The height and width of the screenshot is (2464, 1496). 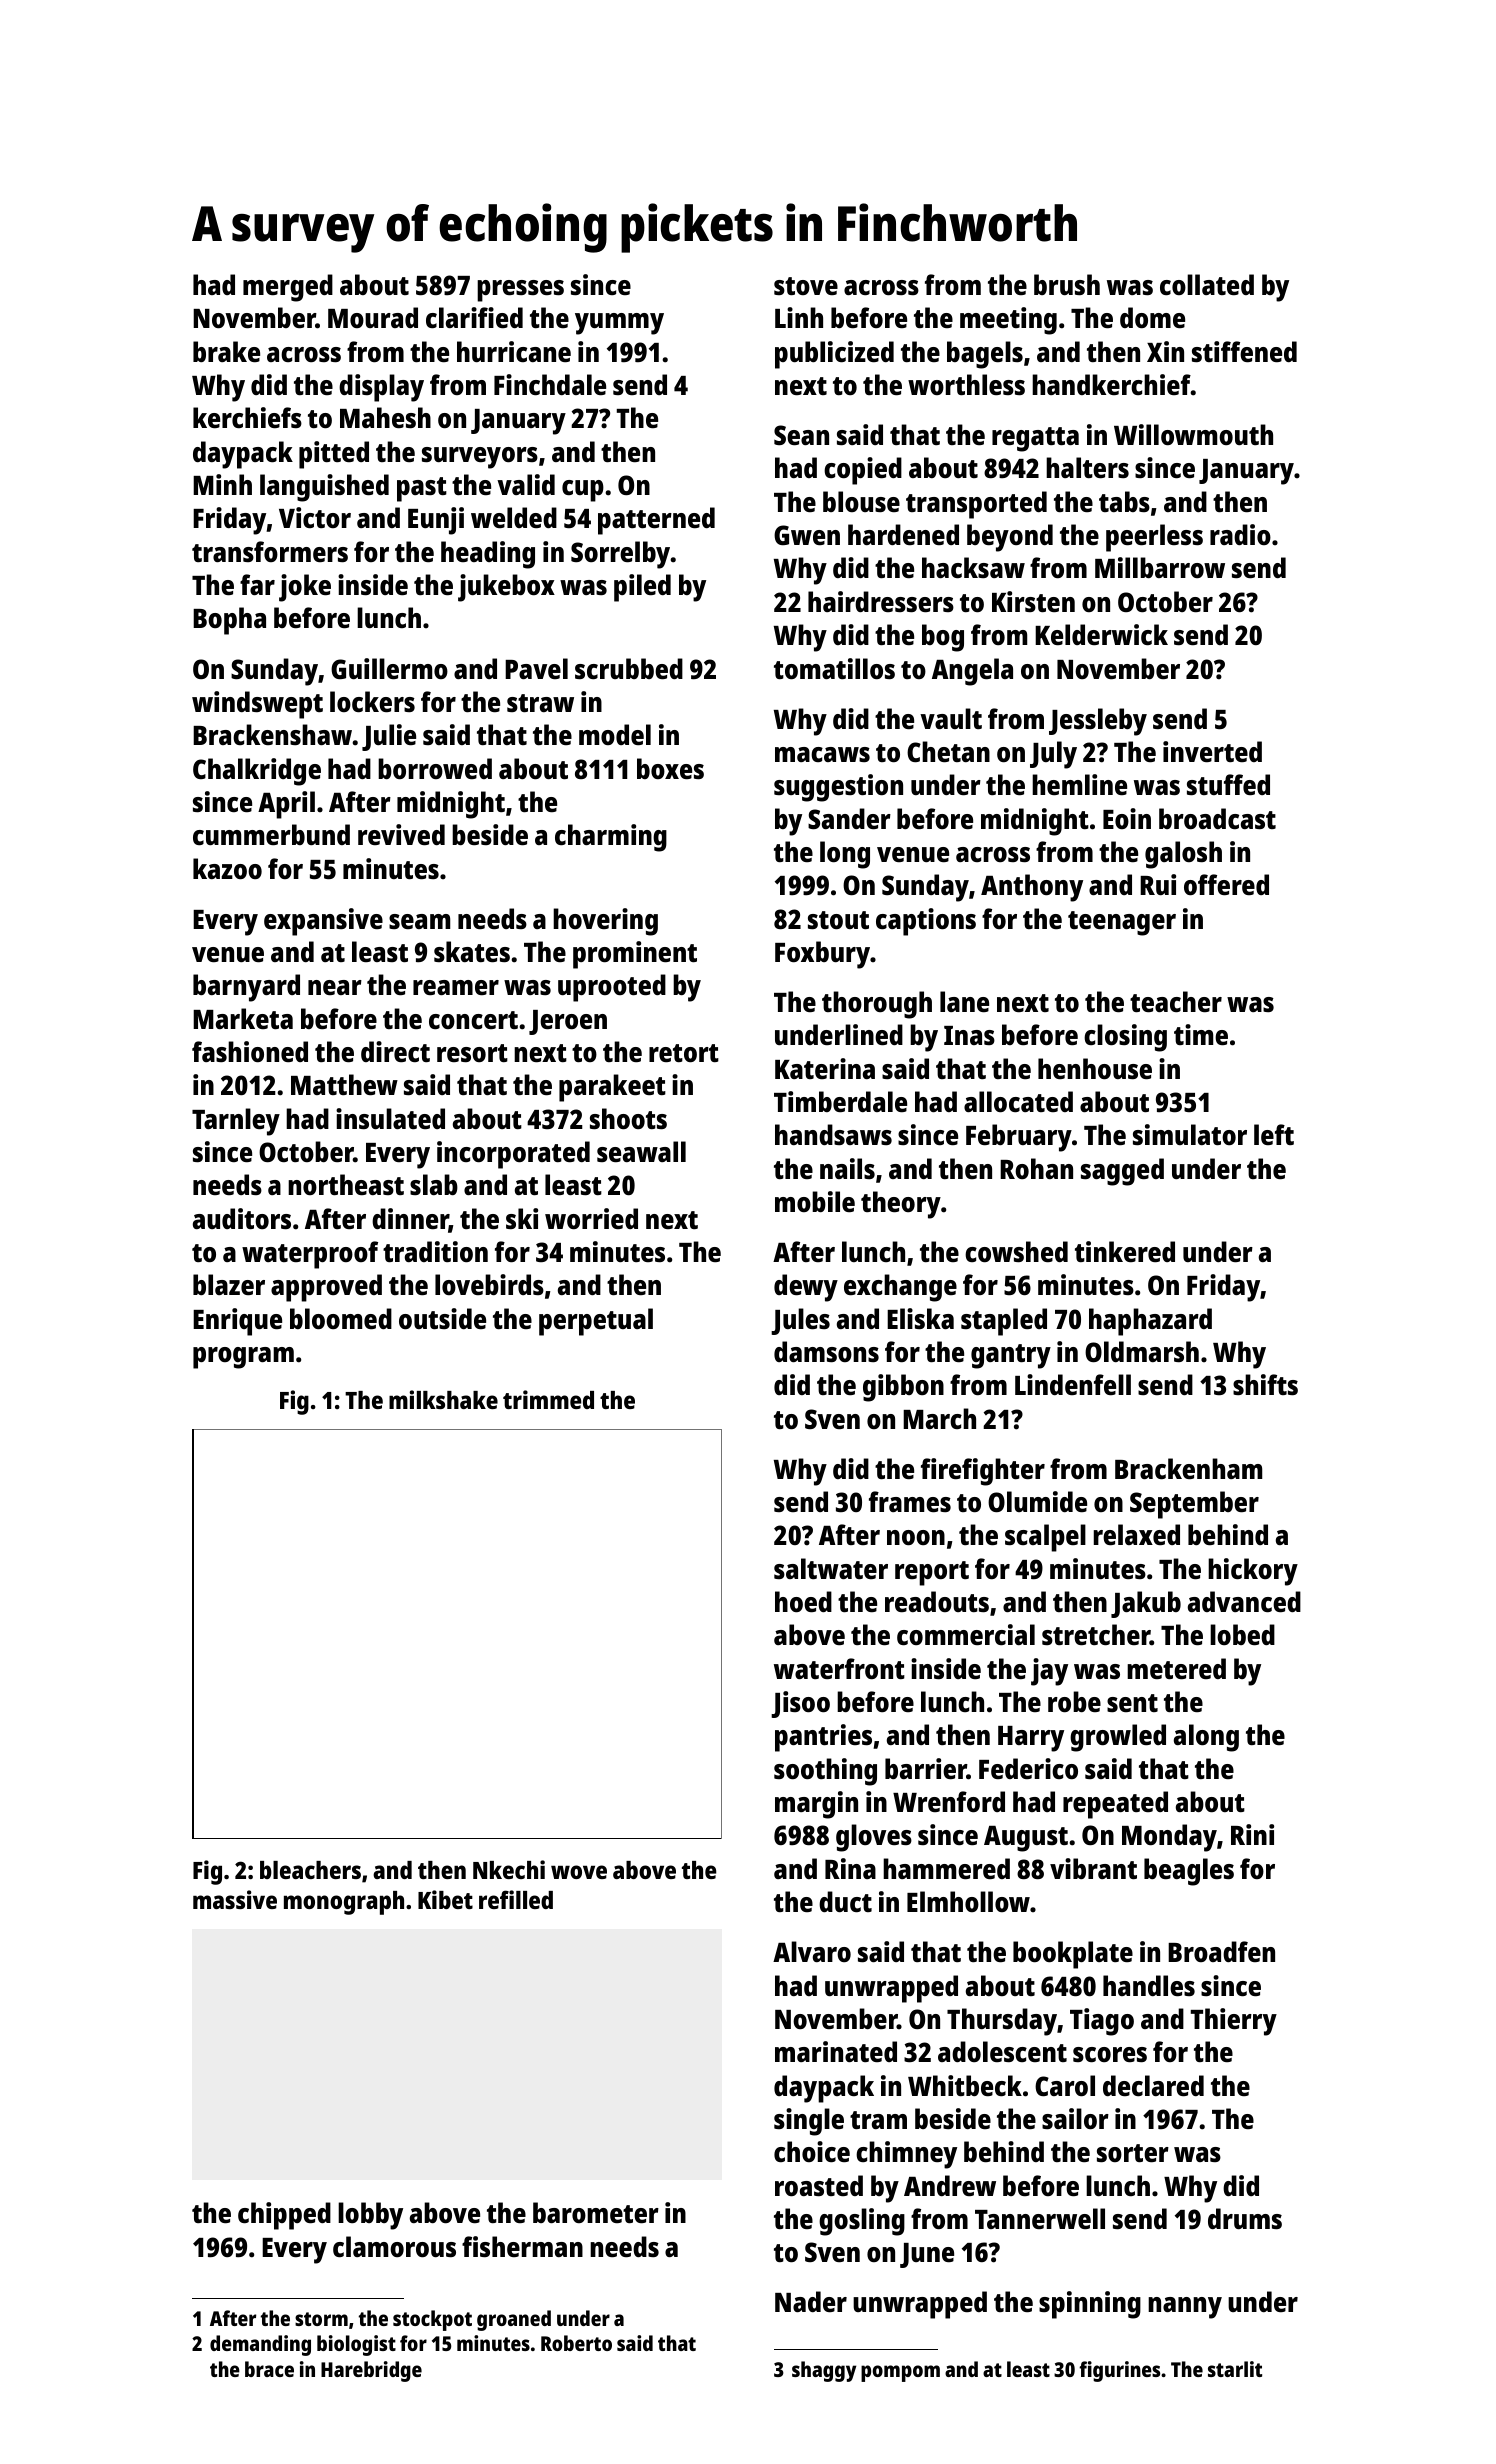 I want to click on program, so click(x=243, y=1358).
